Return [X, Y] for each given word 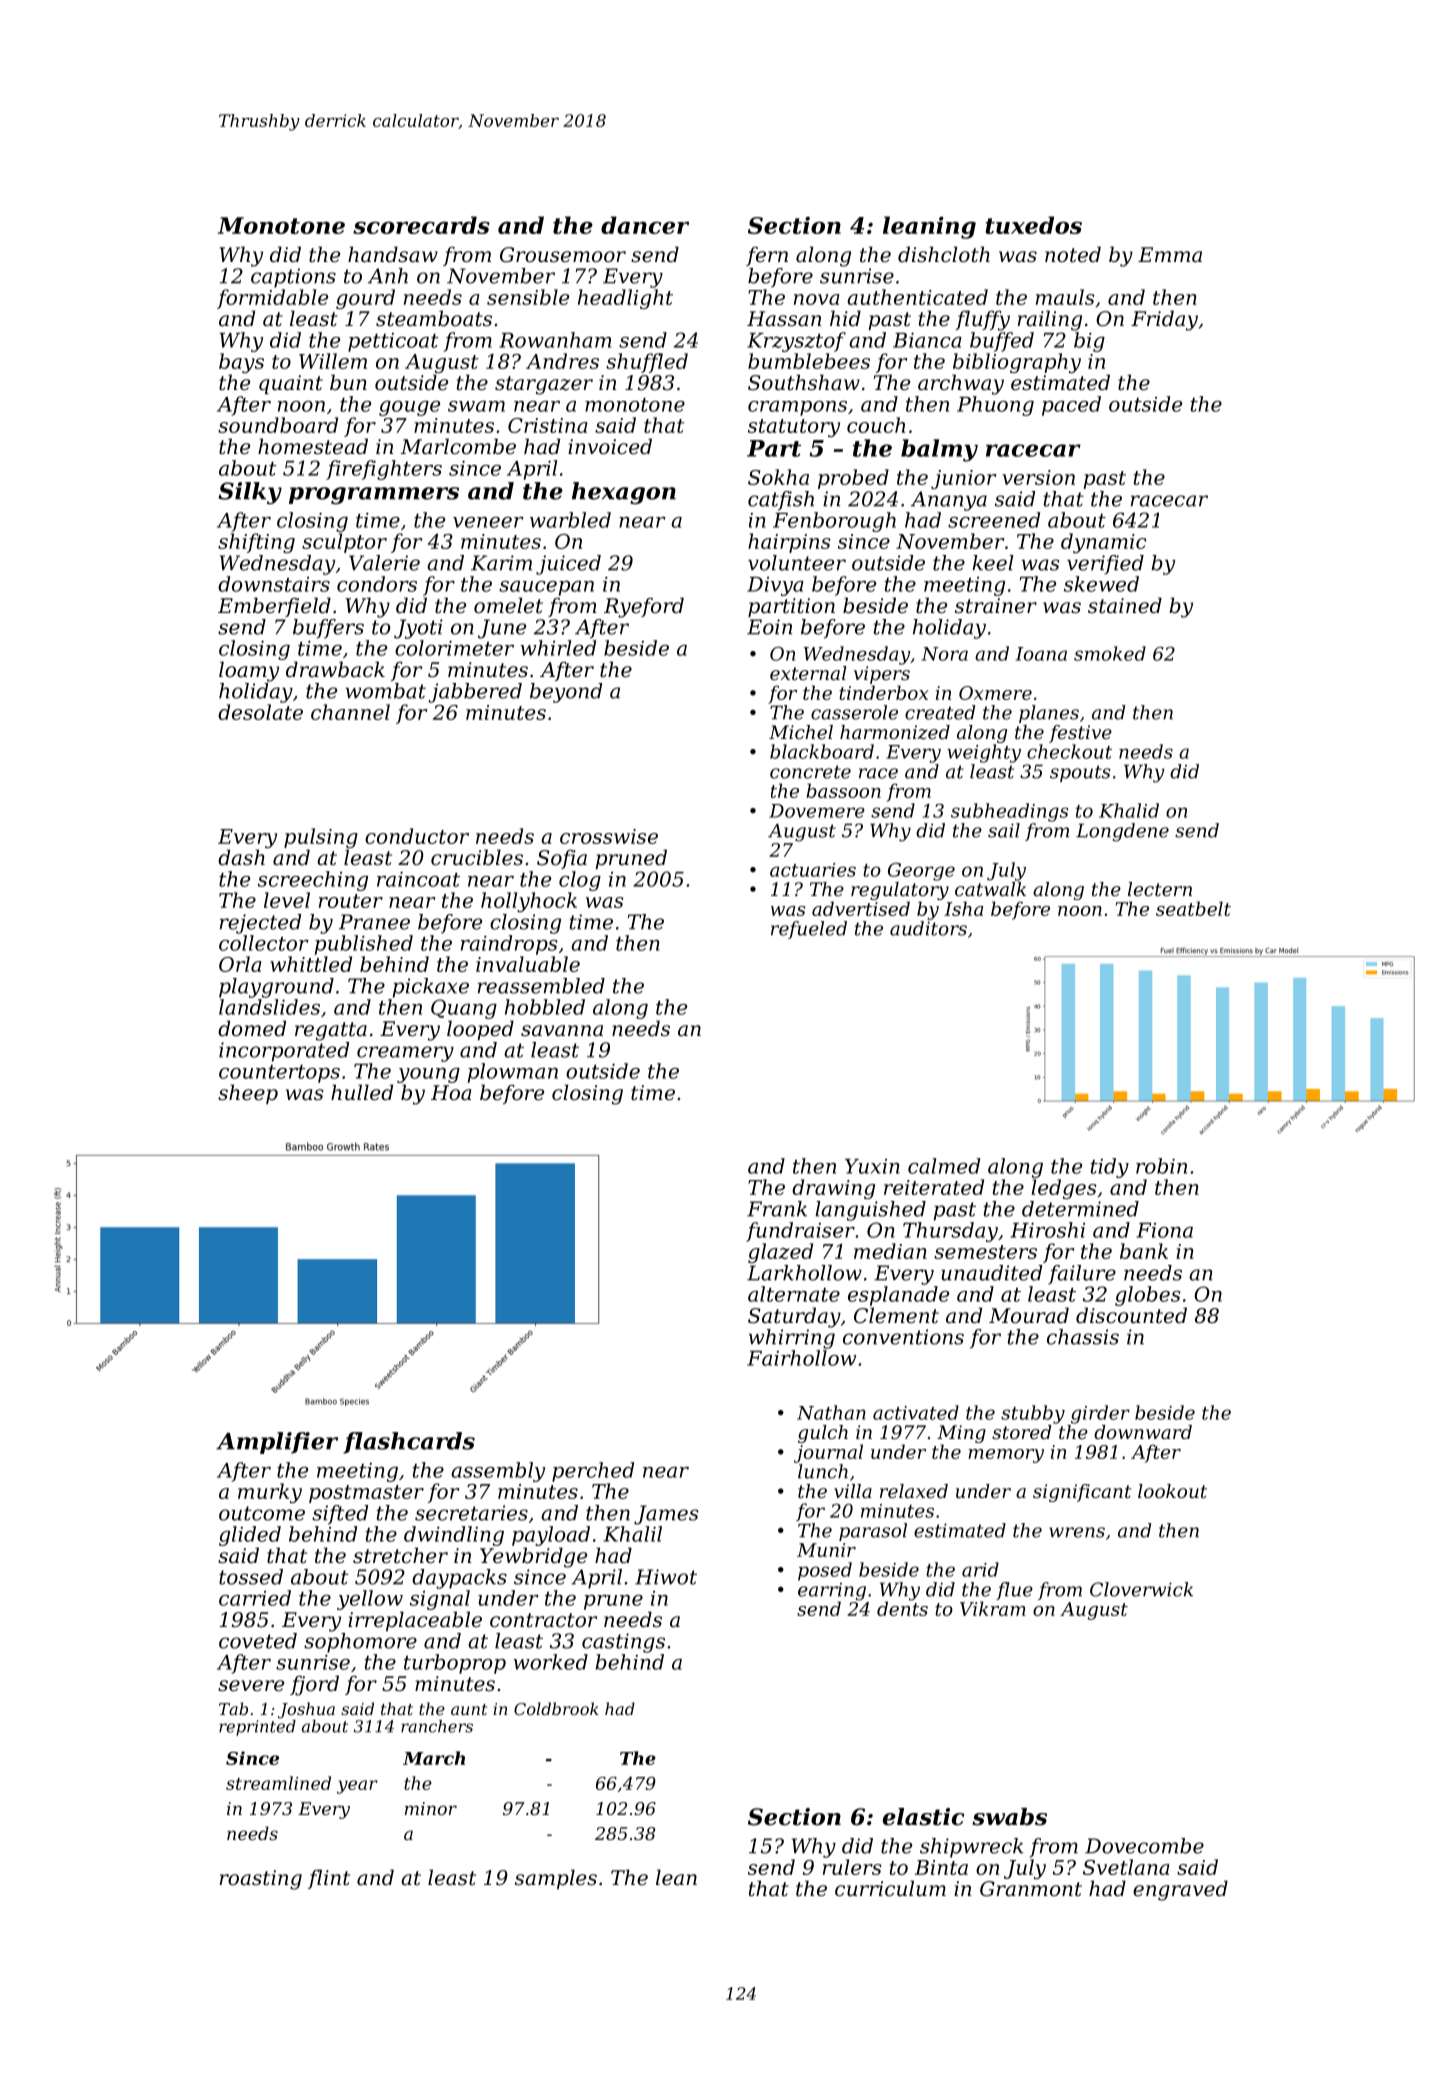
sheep [248, 1094]
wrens [1077, 1532]
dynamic [1104, 543]
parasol [873, 1532]
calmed [944, 1166]
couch [876, 425]
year [357, 1787]
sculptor [344, 543]
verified [1105, 565]
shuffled [647, 363]
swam [476, 406]
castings [623, 1643]
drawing [833, 1189]
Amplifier [277, 1443]
